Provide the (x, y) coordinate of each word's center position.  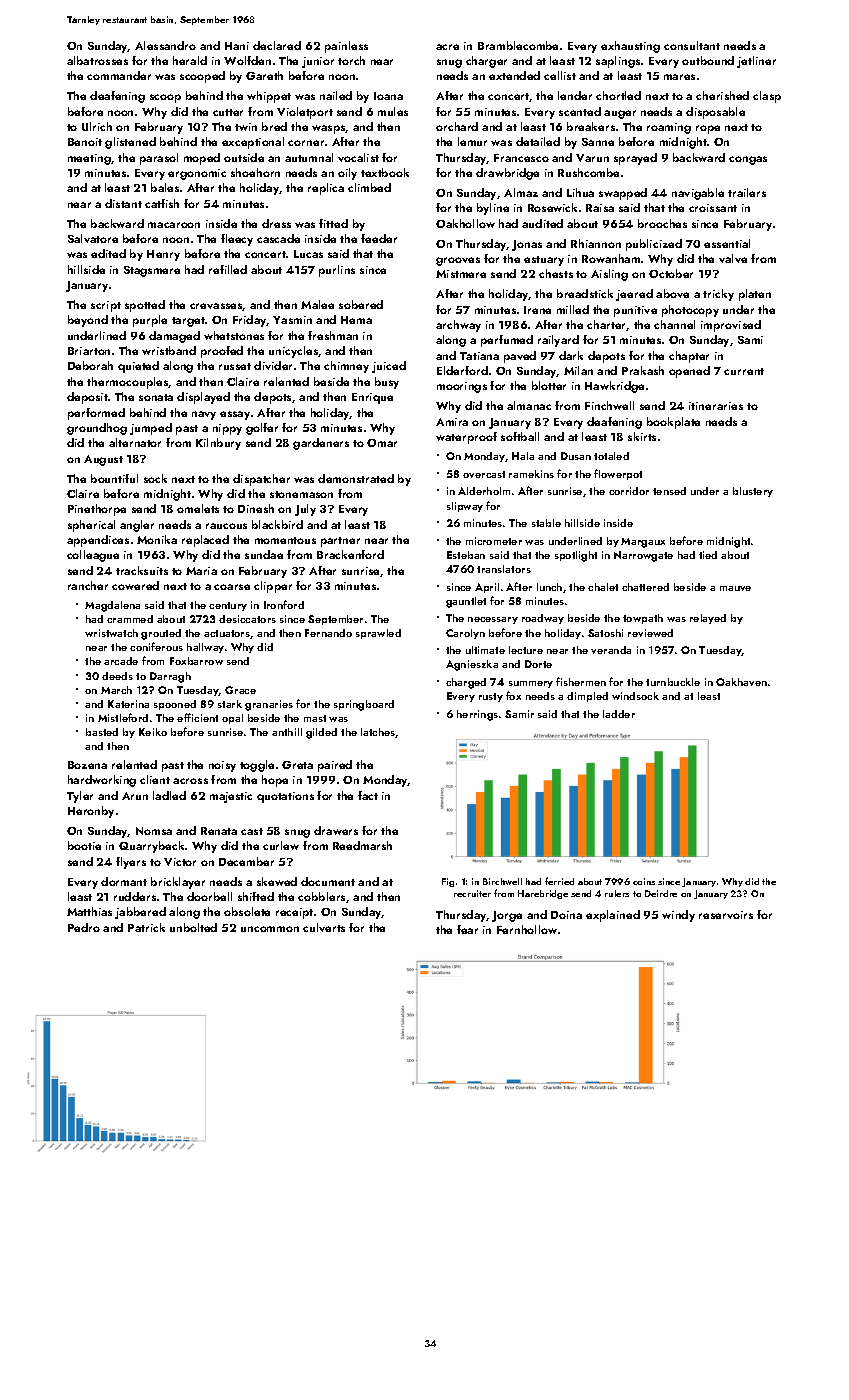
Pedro (84, 927)
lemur (472, 141)
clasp (767, 97)
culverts (324, 927)
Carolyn (465, 634)
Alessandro (165, 45)
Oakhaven (741, 682)
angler (137, 526)
